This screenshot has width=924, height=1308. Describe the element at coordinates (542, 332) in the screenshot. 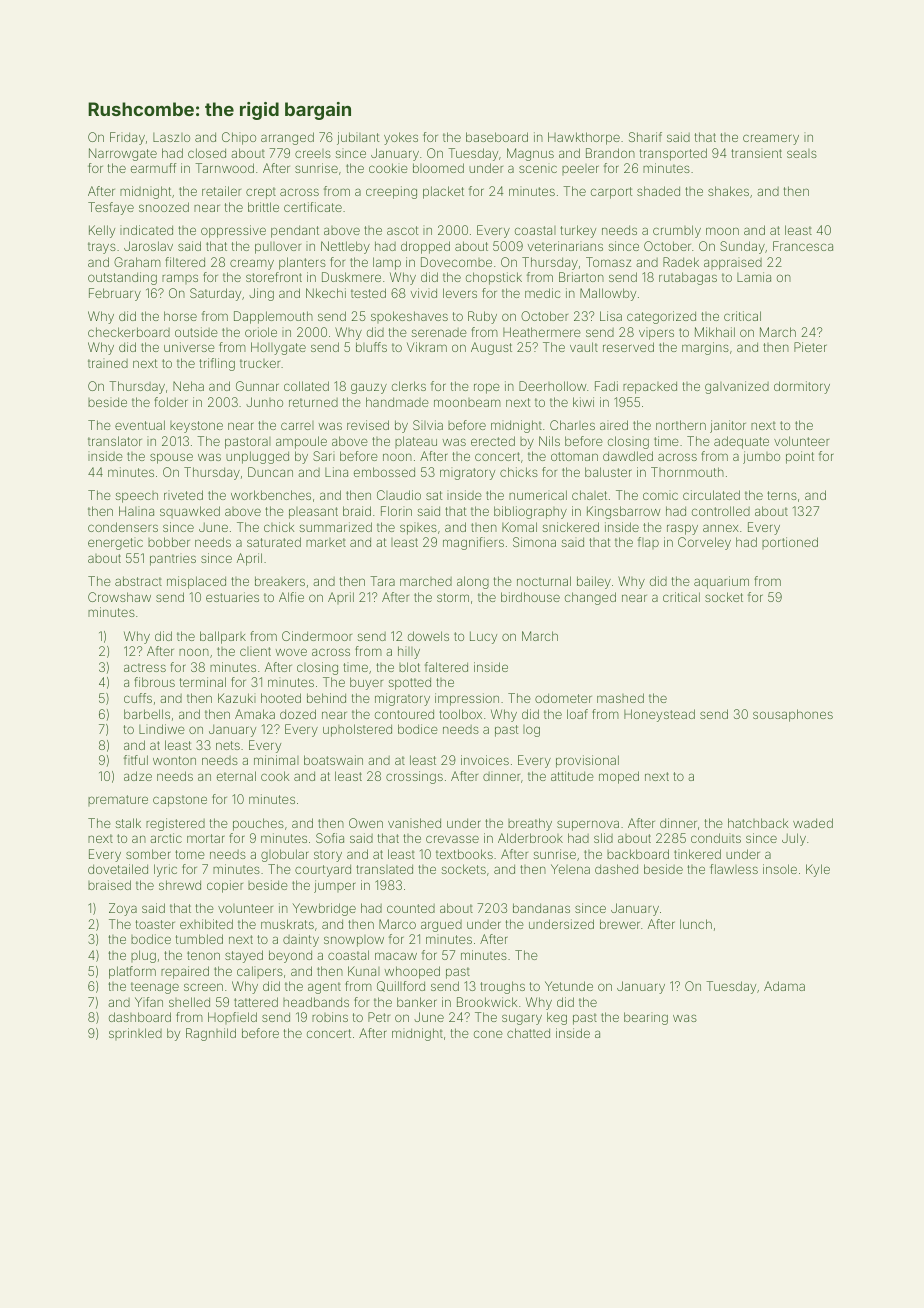

I see `Heathermere` at that location.
